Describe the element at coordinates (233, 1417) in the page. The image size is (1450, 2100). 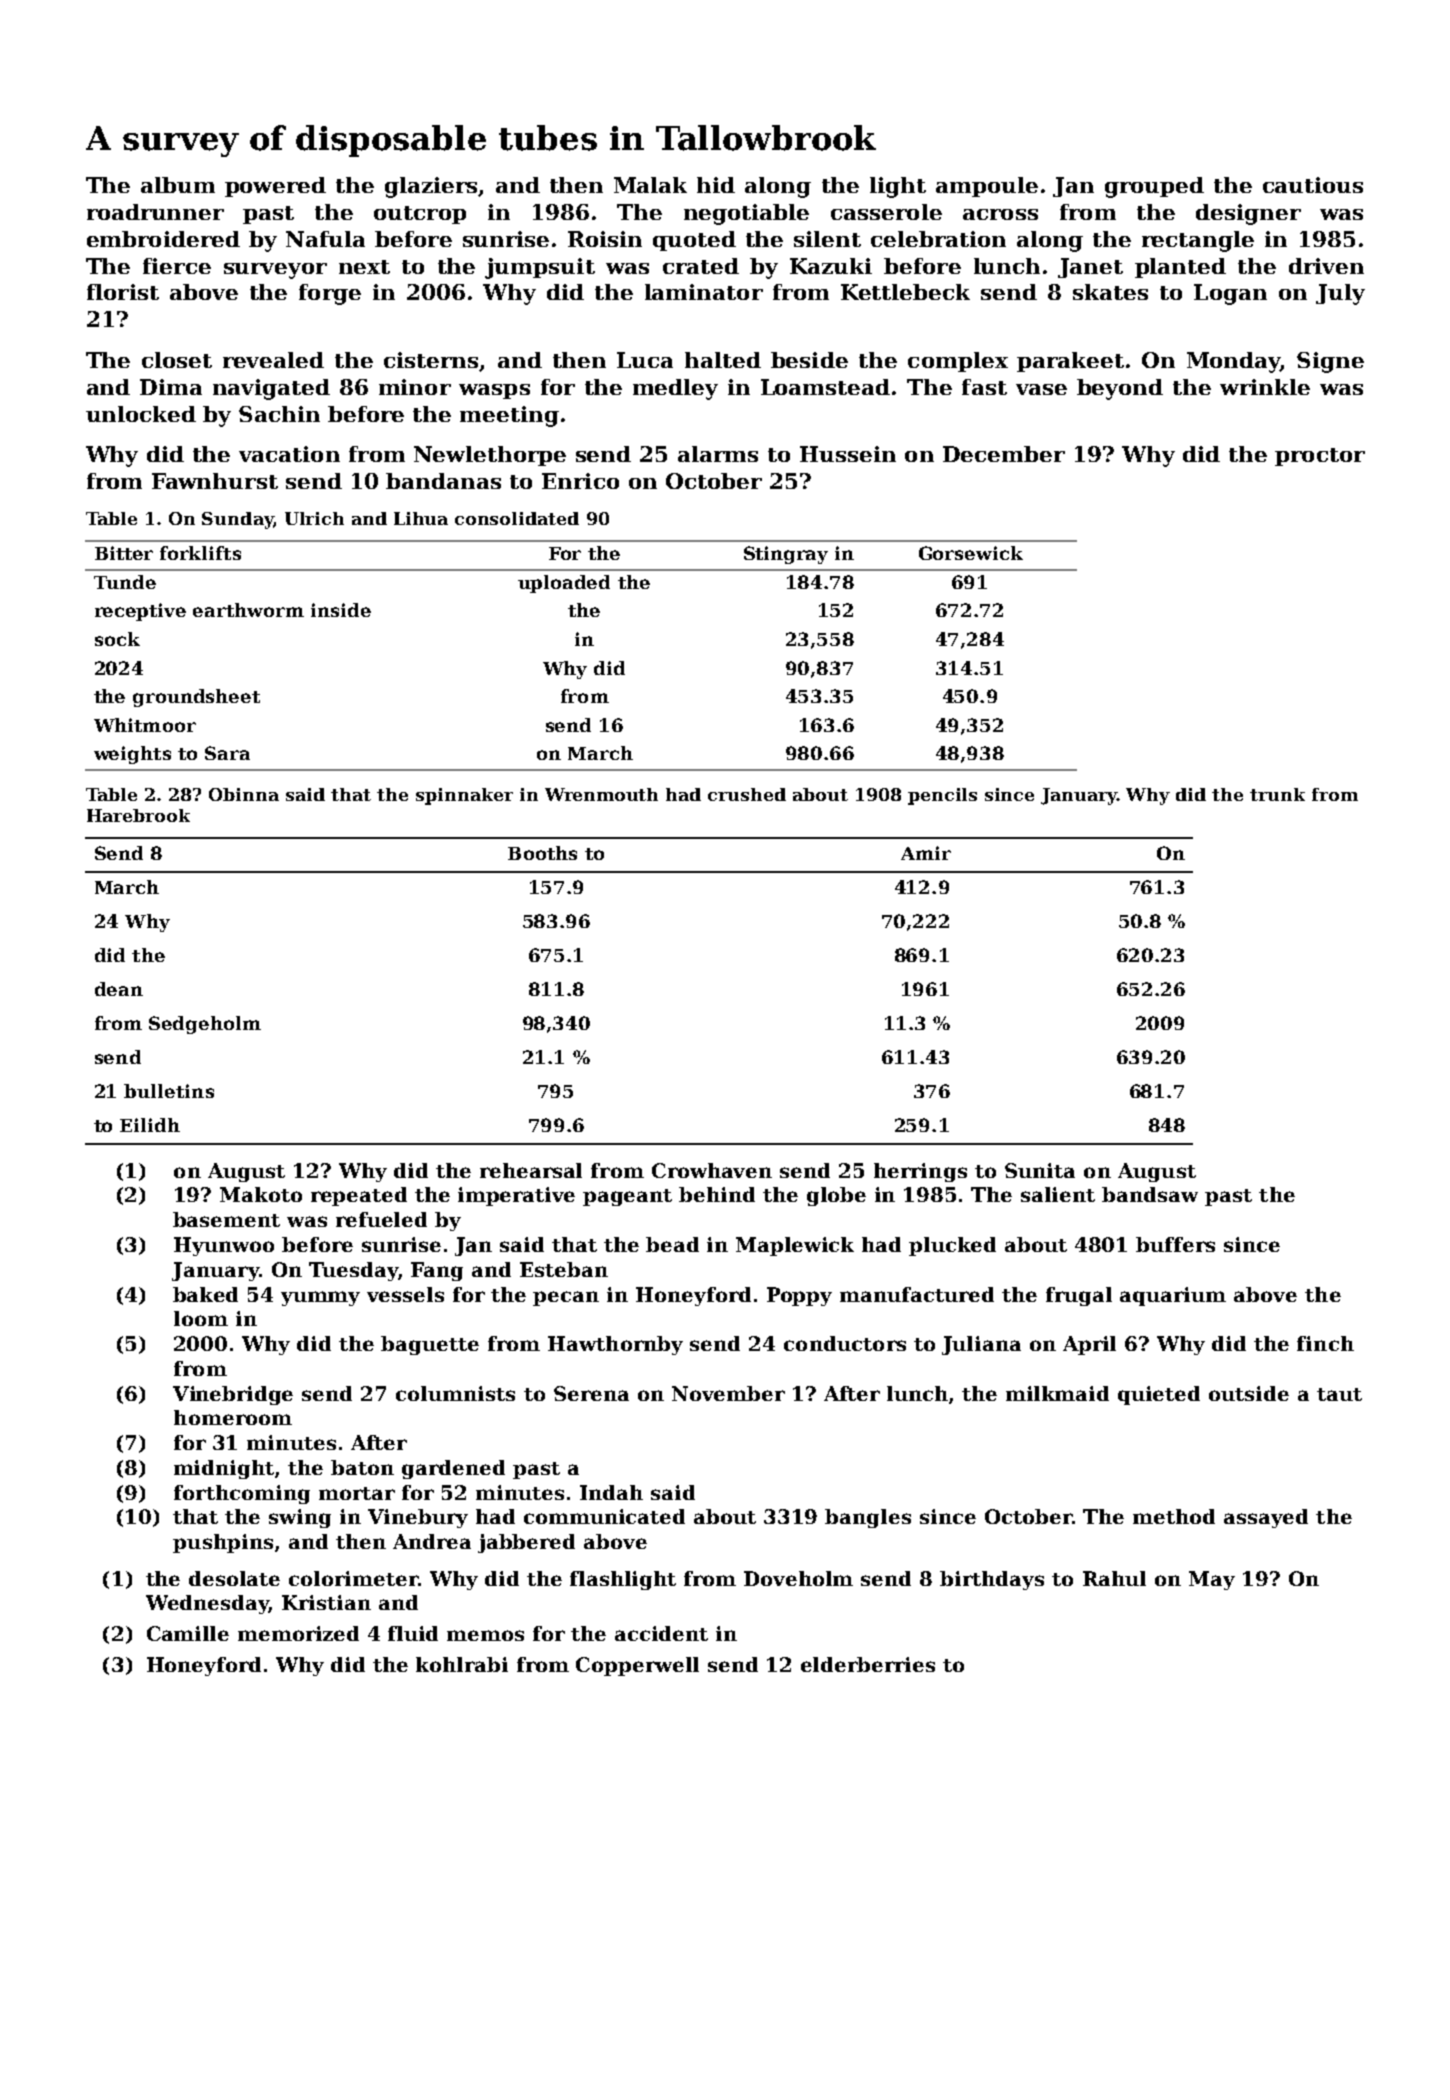
I see `homeroom` at that location.
